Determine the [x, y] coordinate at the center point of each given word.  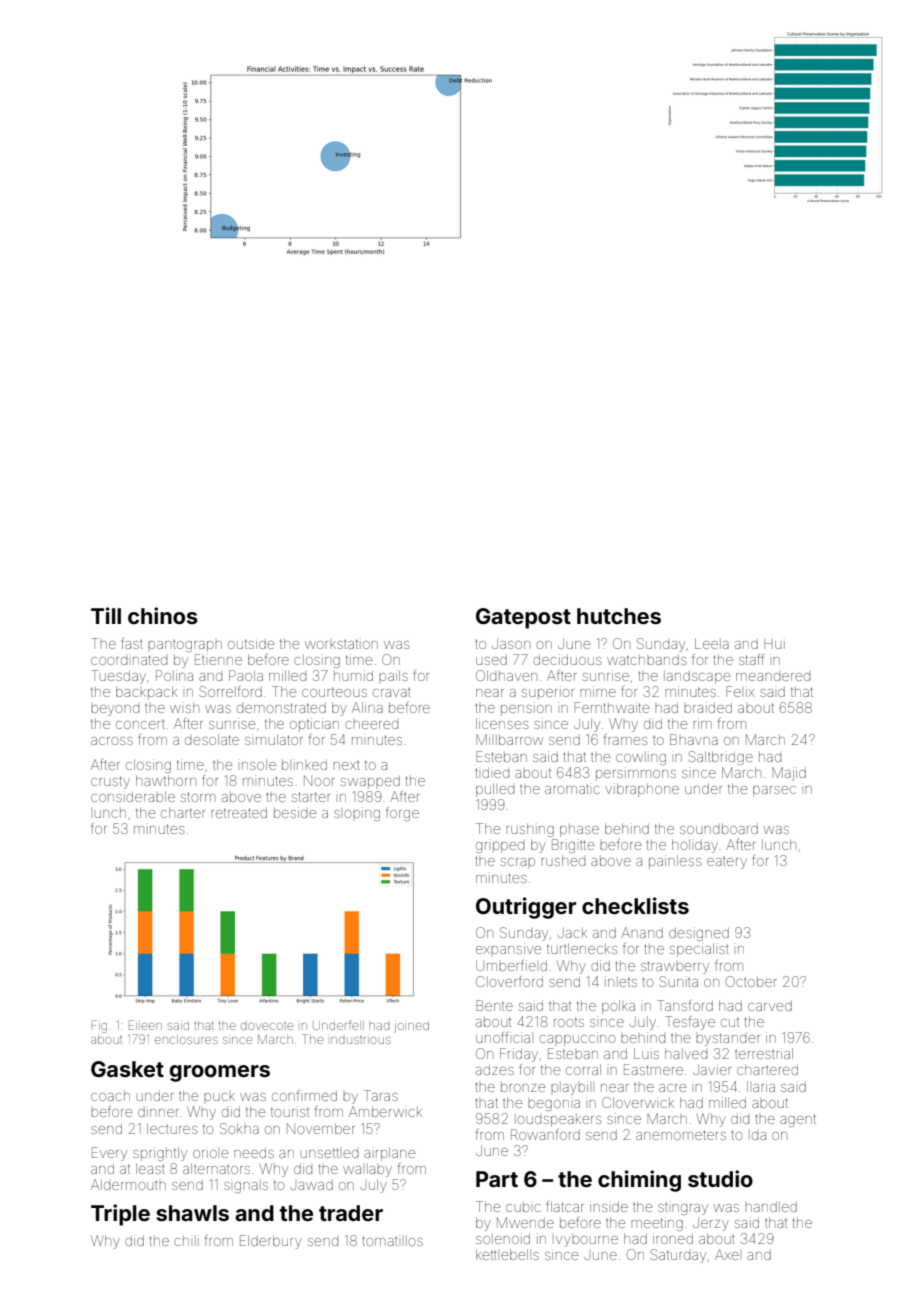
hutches [619, 616]
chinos [163, 615]
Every [109, 1154]
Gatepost [523, 618]
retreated [239, 813]
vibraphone [642, 790]
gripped [500, 847]
